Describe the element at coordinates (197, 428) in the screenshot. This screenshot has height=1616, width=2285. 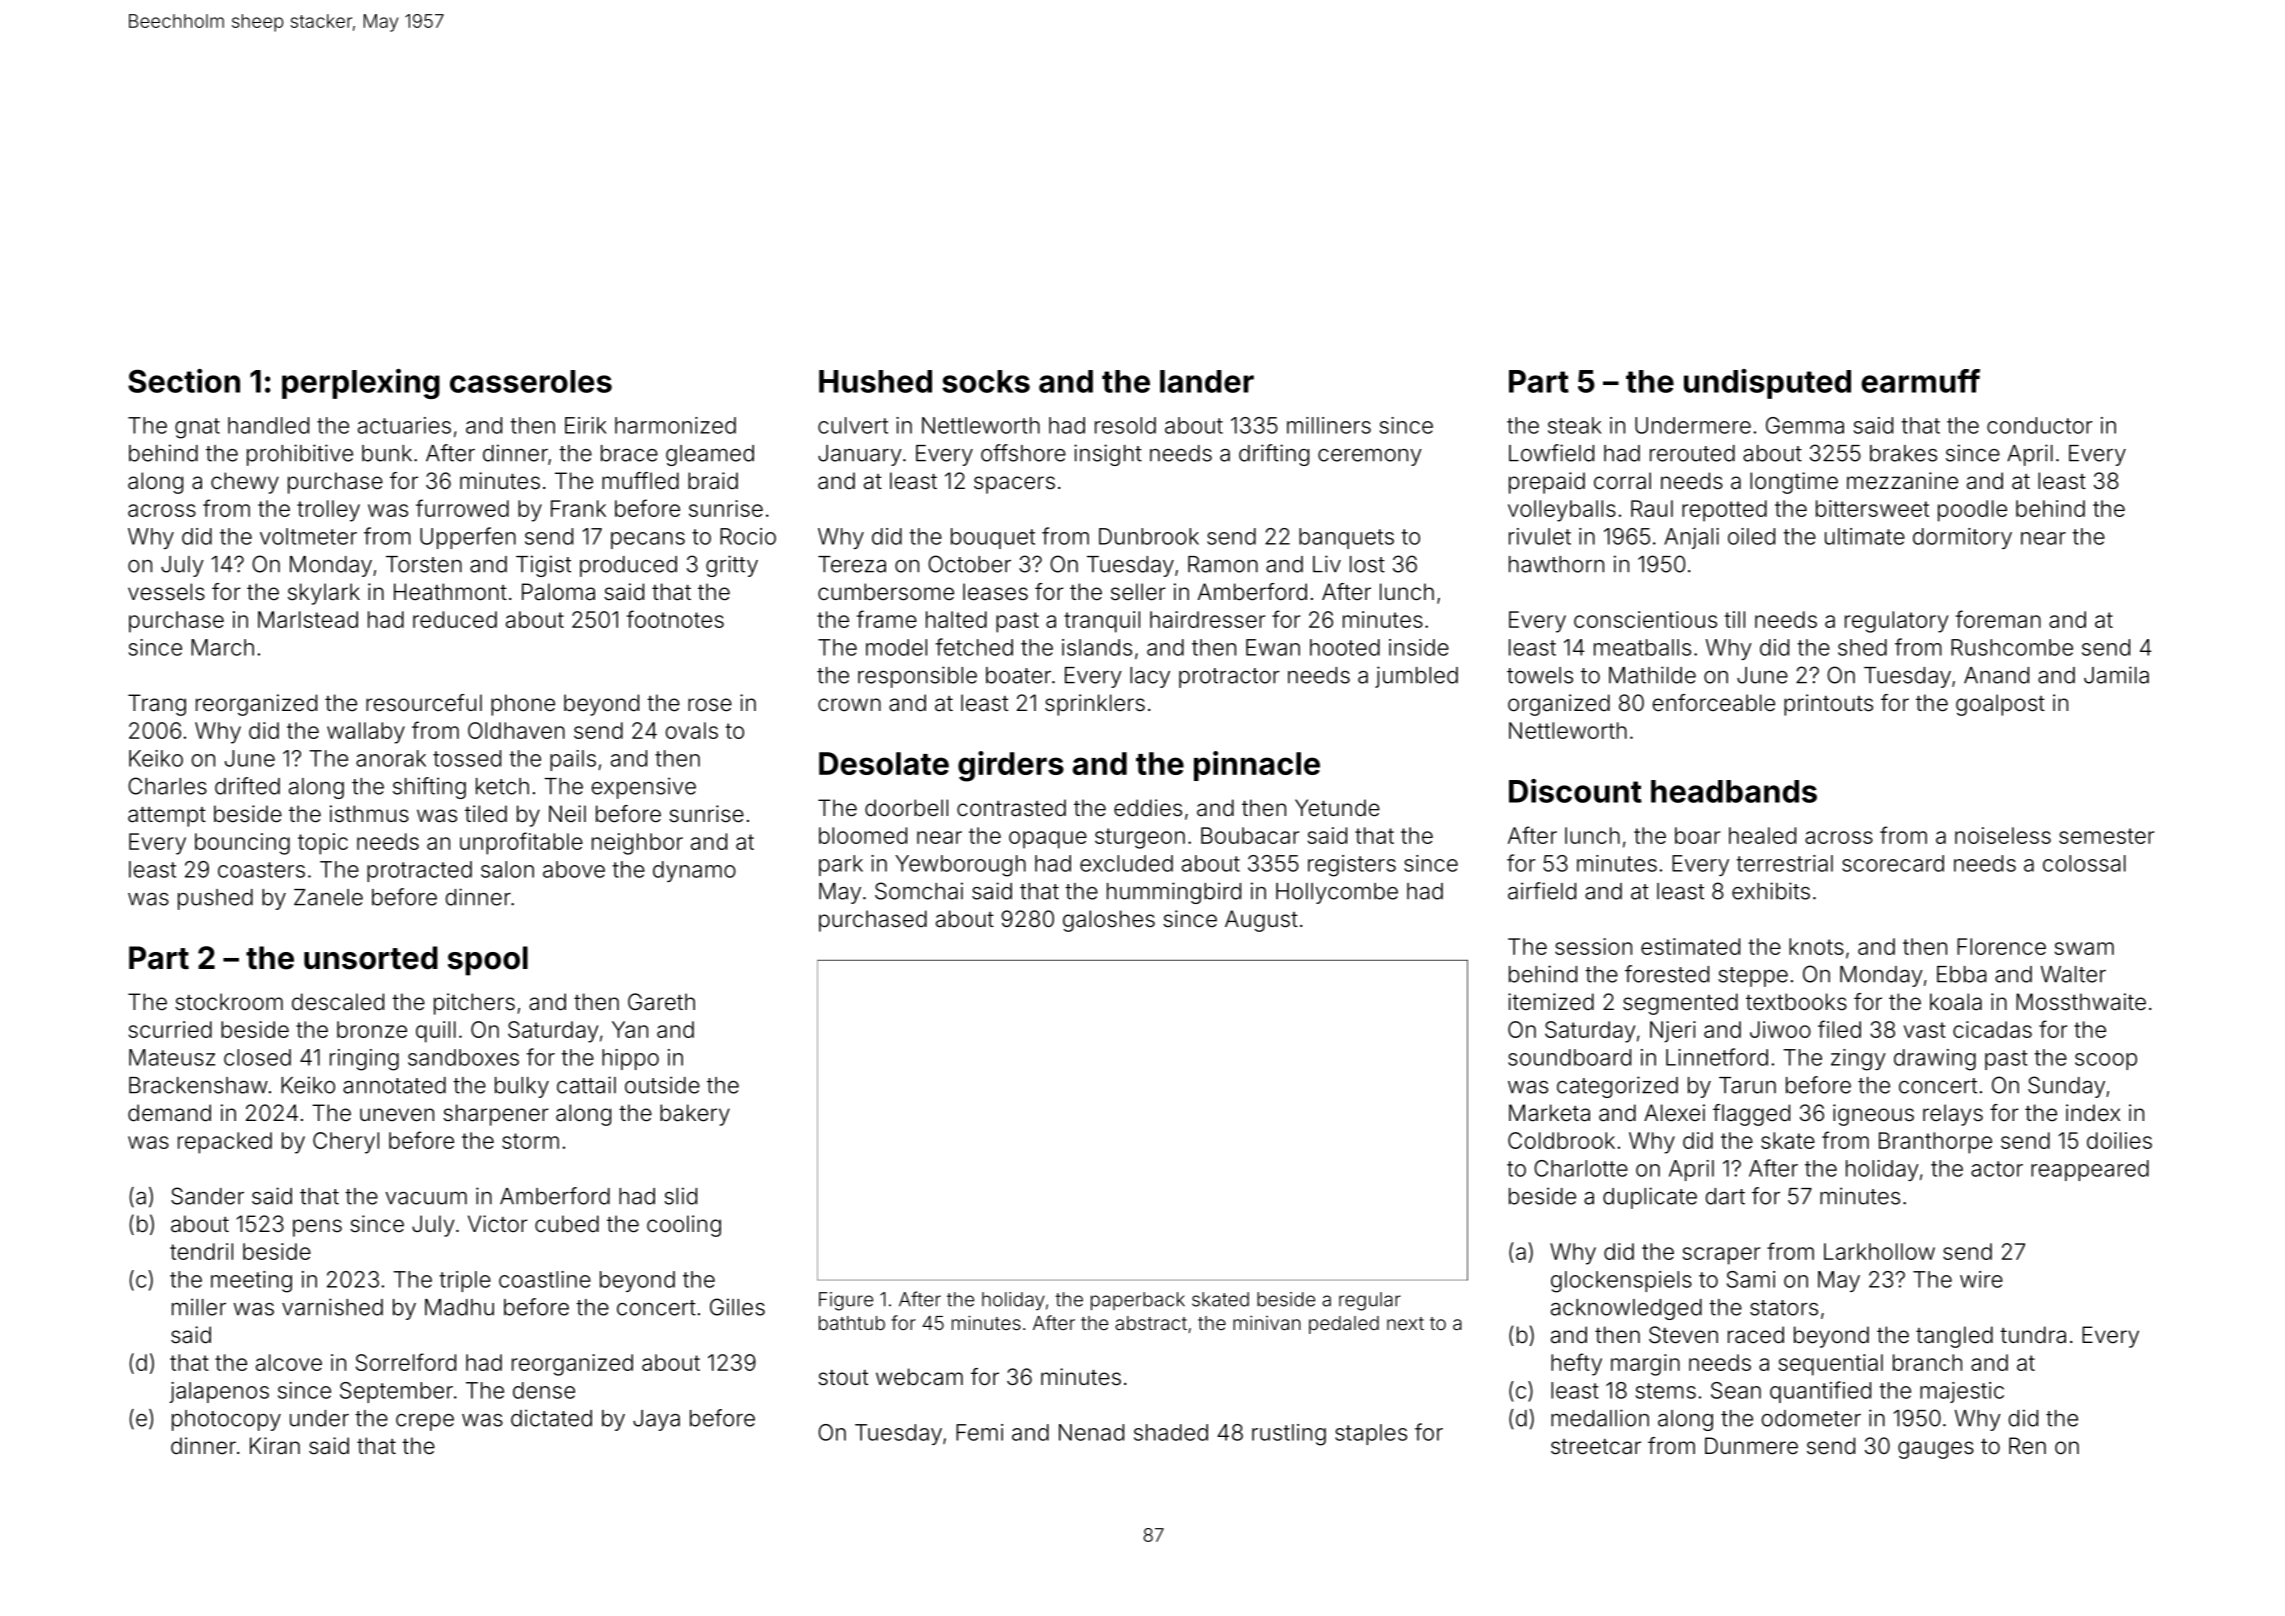
I see `gnat` at that location.
